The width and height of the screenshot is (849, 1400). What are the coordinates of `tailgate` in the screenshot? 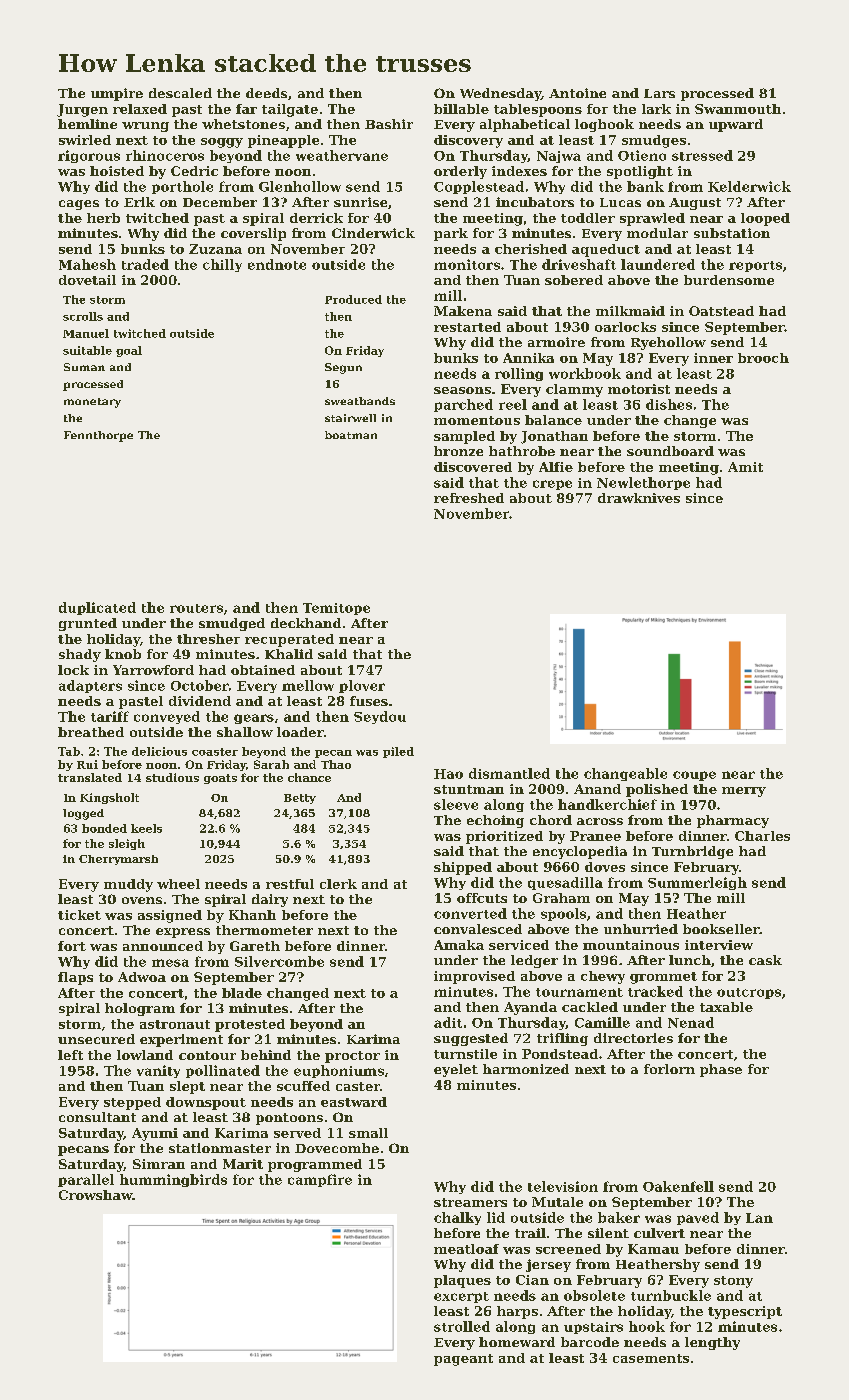 It's located at (290, 110).
